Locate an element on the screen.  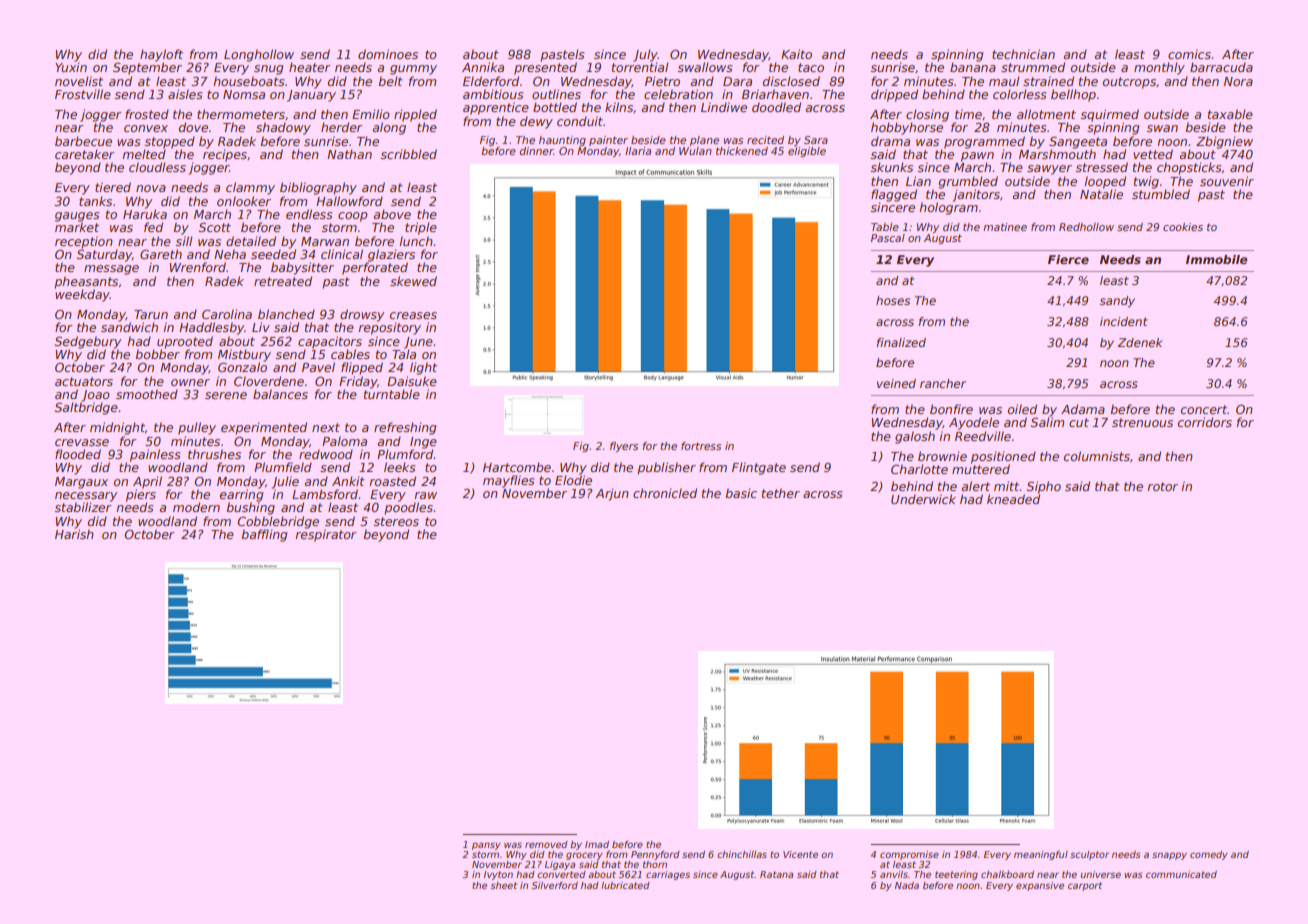
Neha is located at coordinates (230, 254).
